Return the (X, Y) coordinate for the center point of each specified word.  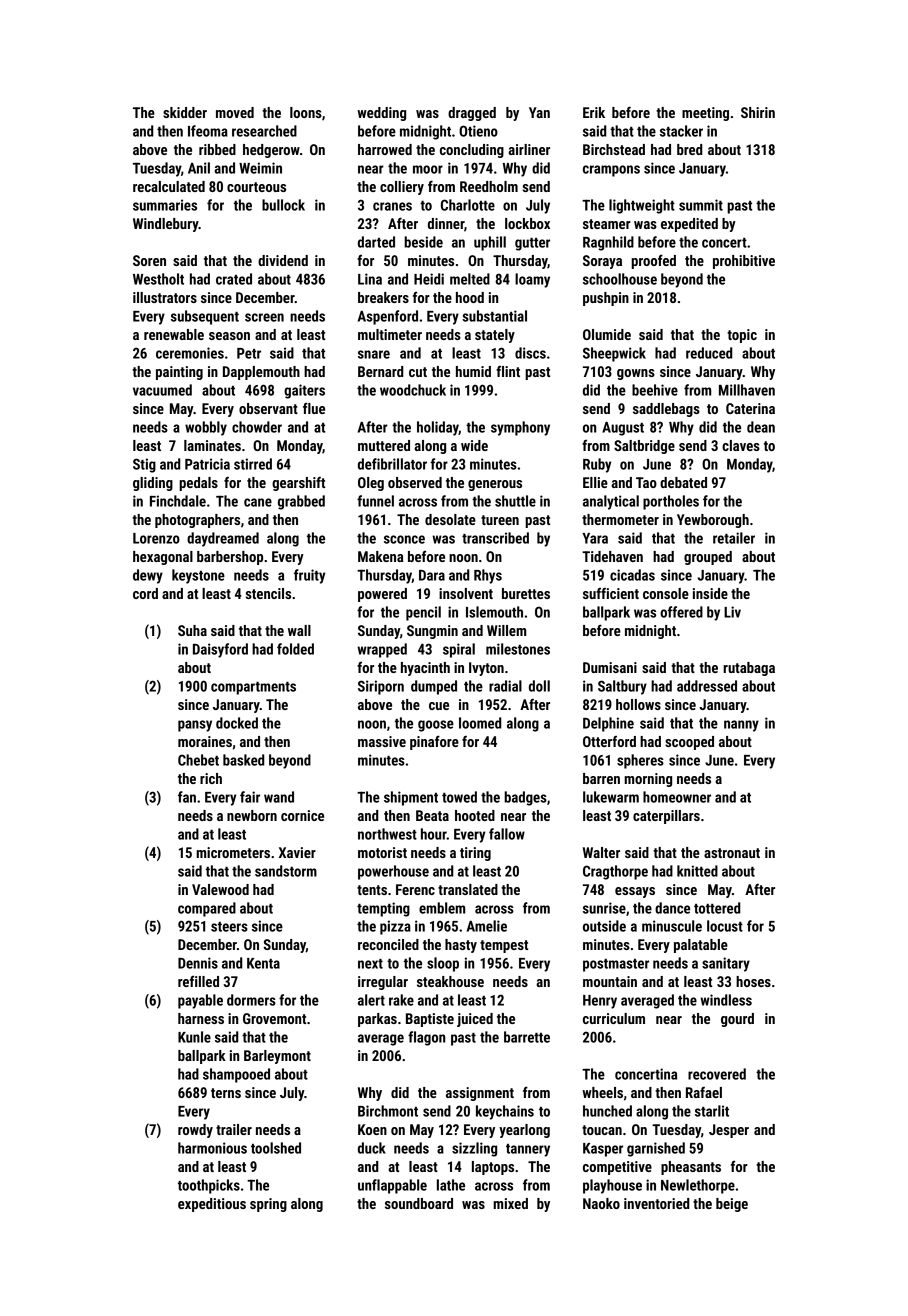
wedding (381, 114)
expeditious (212, 1205)
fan (187, 797)
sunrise (604, 908)
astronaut (732, 853)
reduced (709, 353)
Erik (594, 112)
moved (235, 112)
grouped (708, 558)
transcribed (495, 538)
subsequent (205, 317)
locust (725, 926)
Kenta (263, 963)
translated (468, 889)
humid (473, 371)
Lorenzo (156, 538)
